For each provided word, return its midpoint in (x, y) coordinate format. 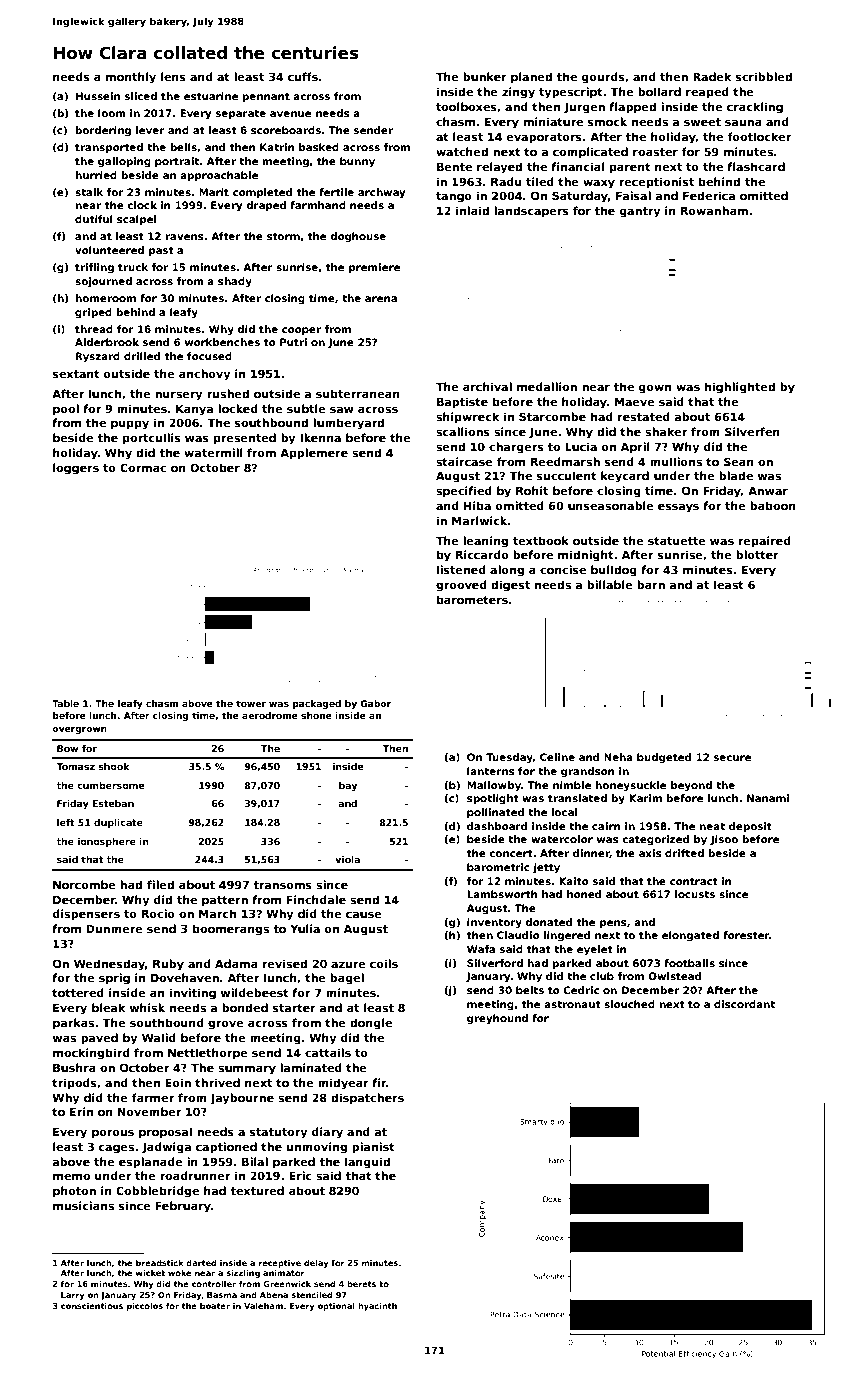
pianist (373, 1148)
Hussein (98, 96)
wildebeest (255, 992)
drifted (684, 853)
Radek (712, 76)
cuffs (303, 76)
